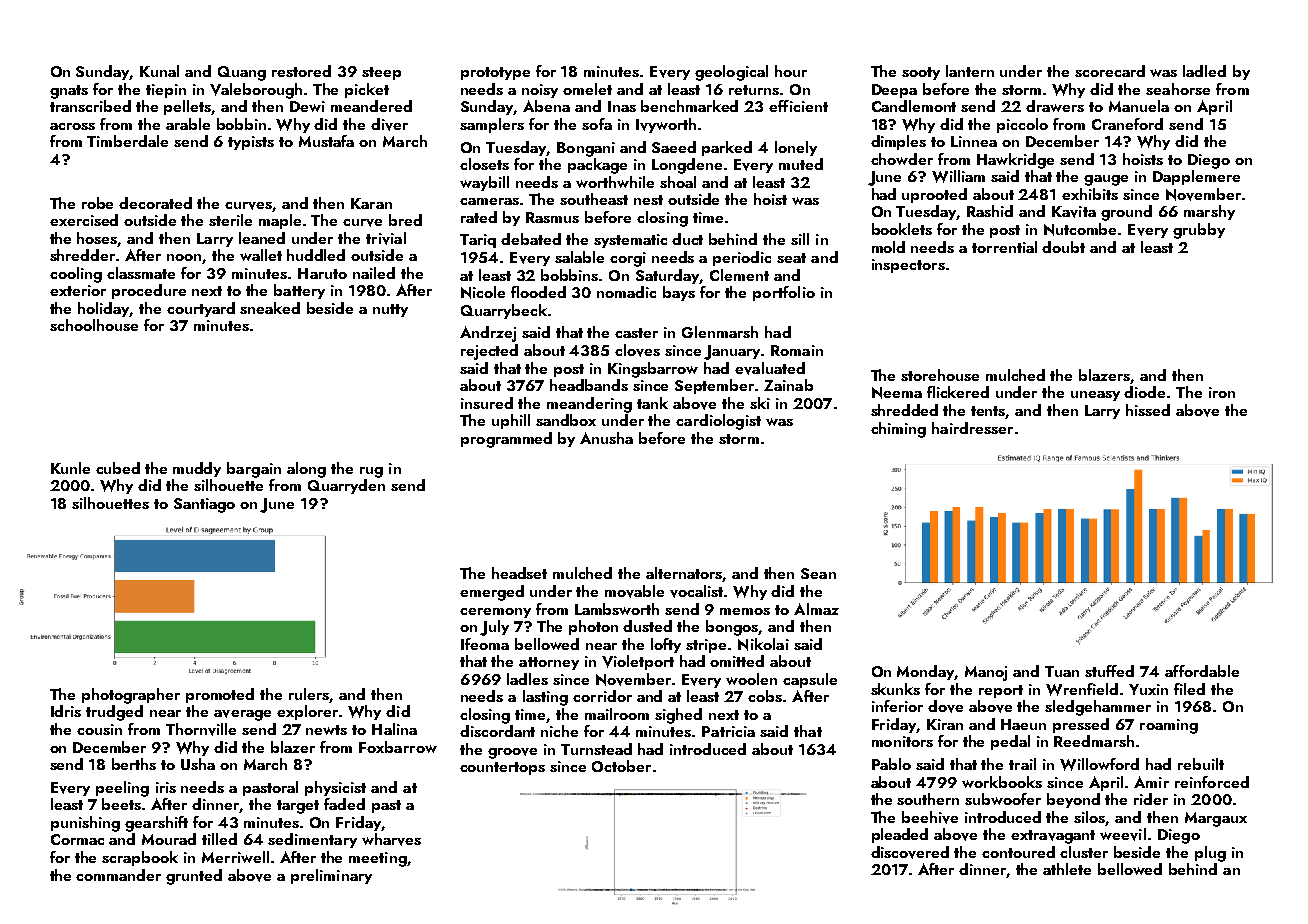  Describe the element at coordinates (798, 106) in the page. I see `efficient` at that location.
